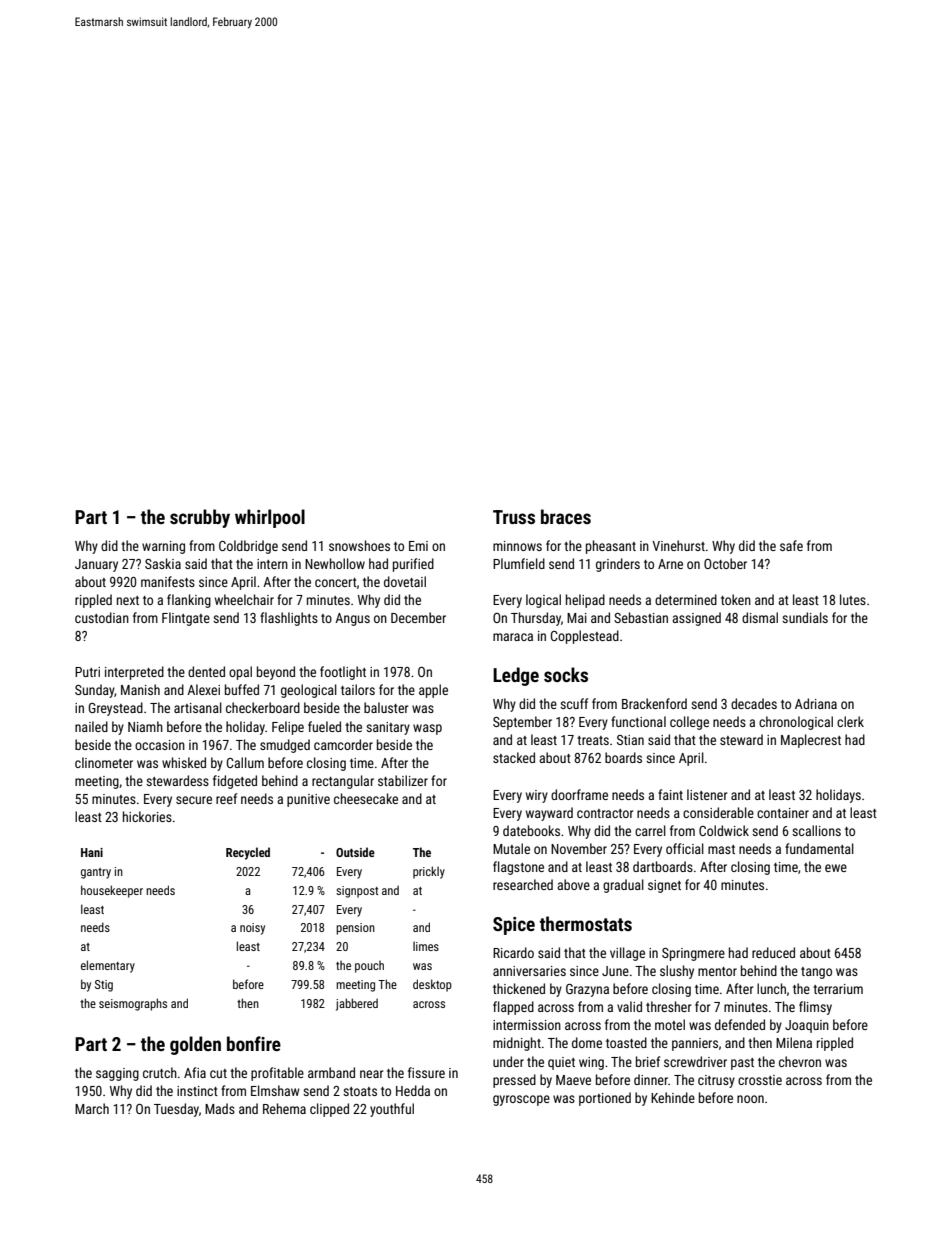 This page has width=952, height=1233. Describe the element at coordinates (750, 1099) in the page. I see `noon` at that location.
